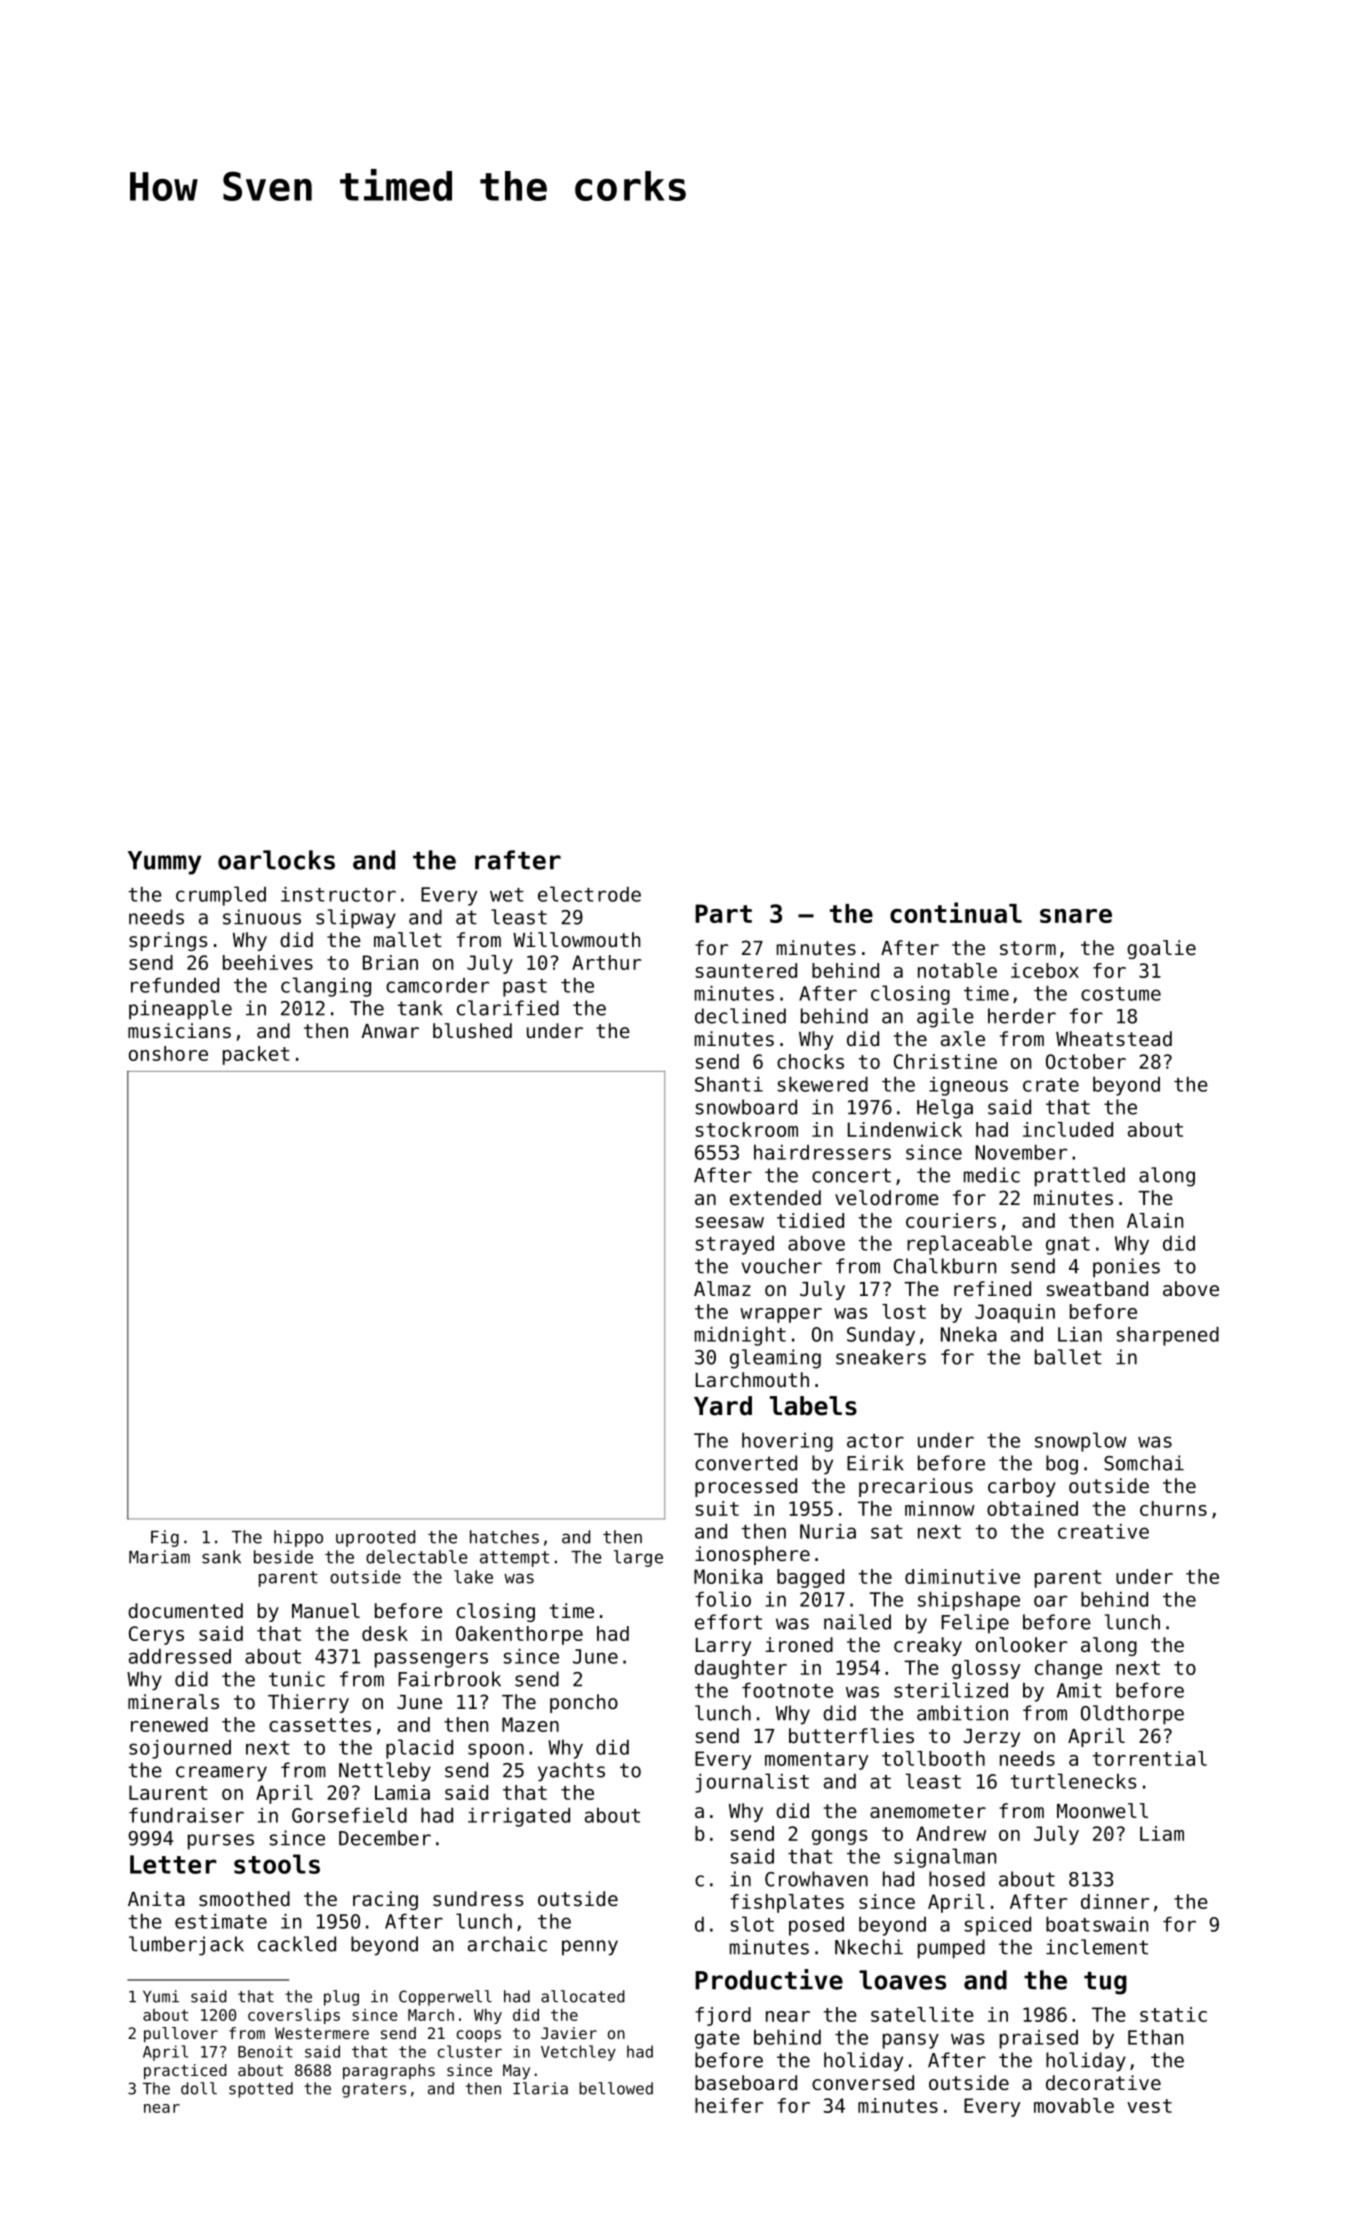  What do you see at coordinates (168, 941) in the screenshot?
I see `springs` at bounding box center [168, 941].
